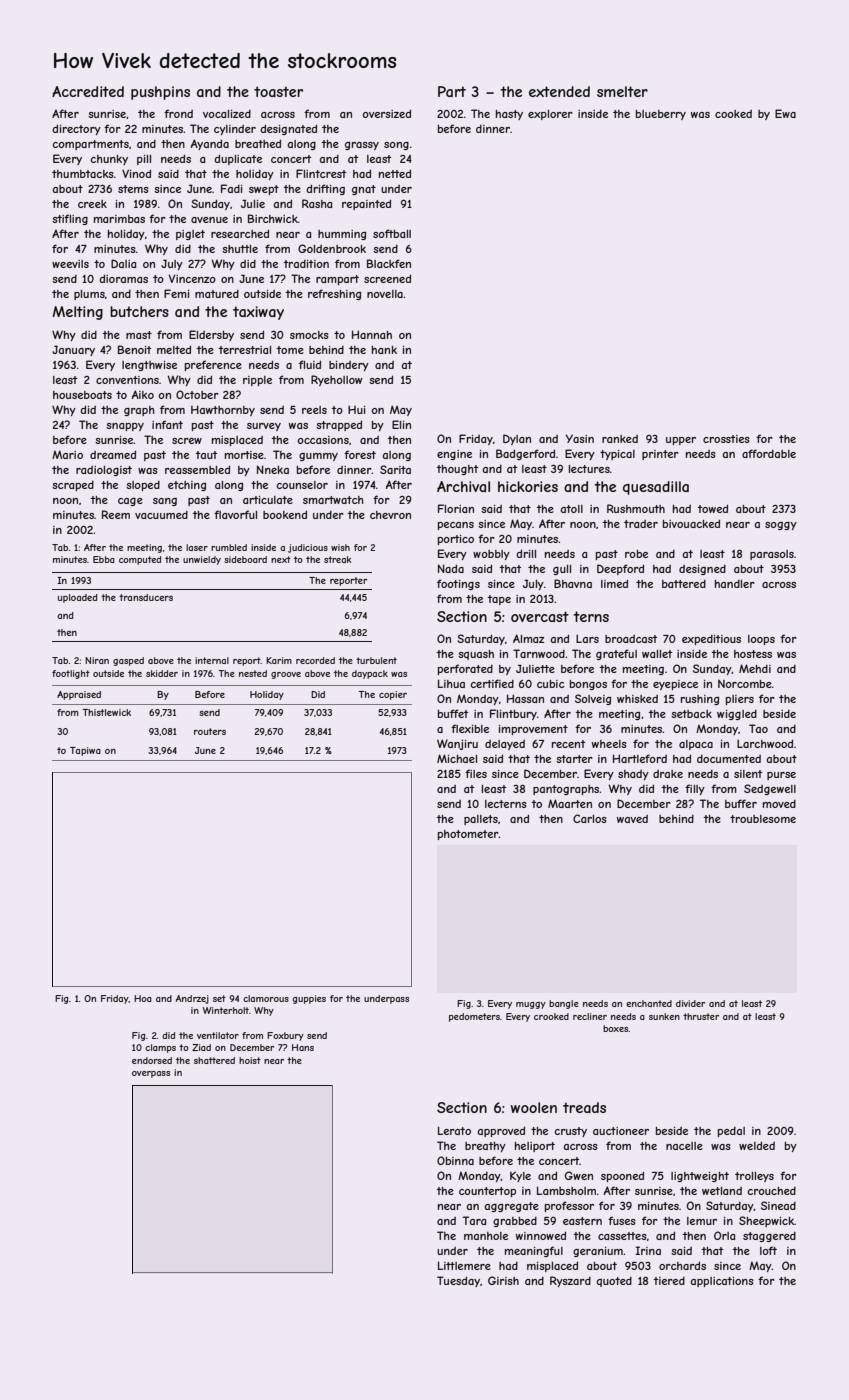  I want to click on guppies, so click(309, 999).
